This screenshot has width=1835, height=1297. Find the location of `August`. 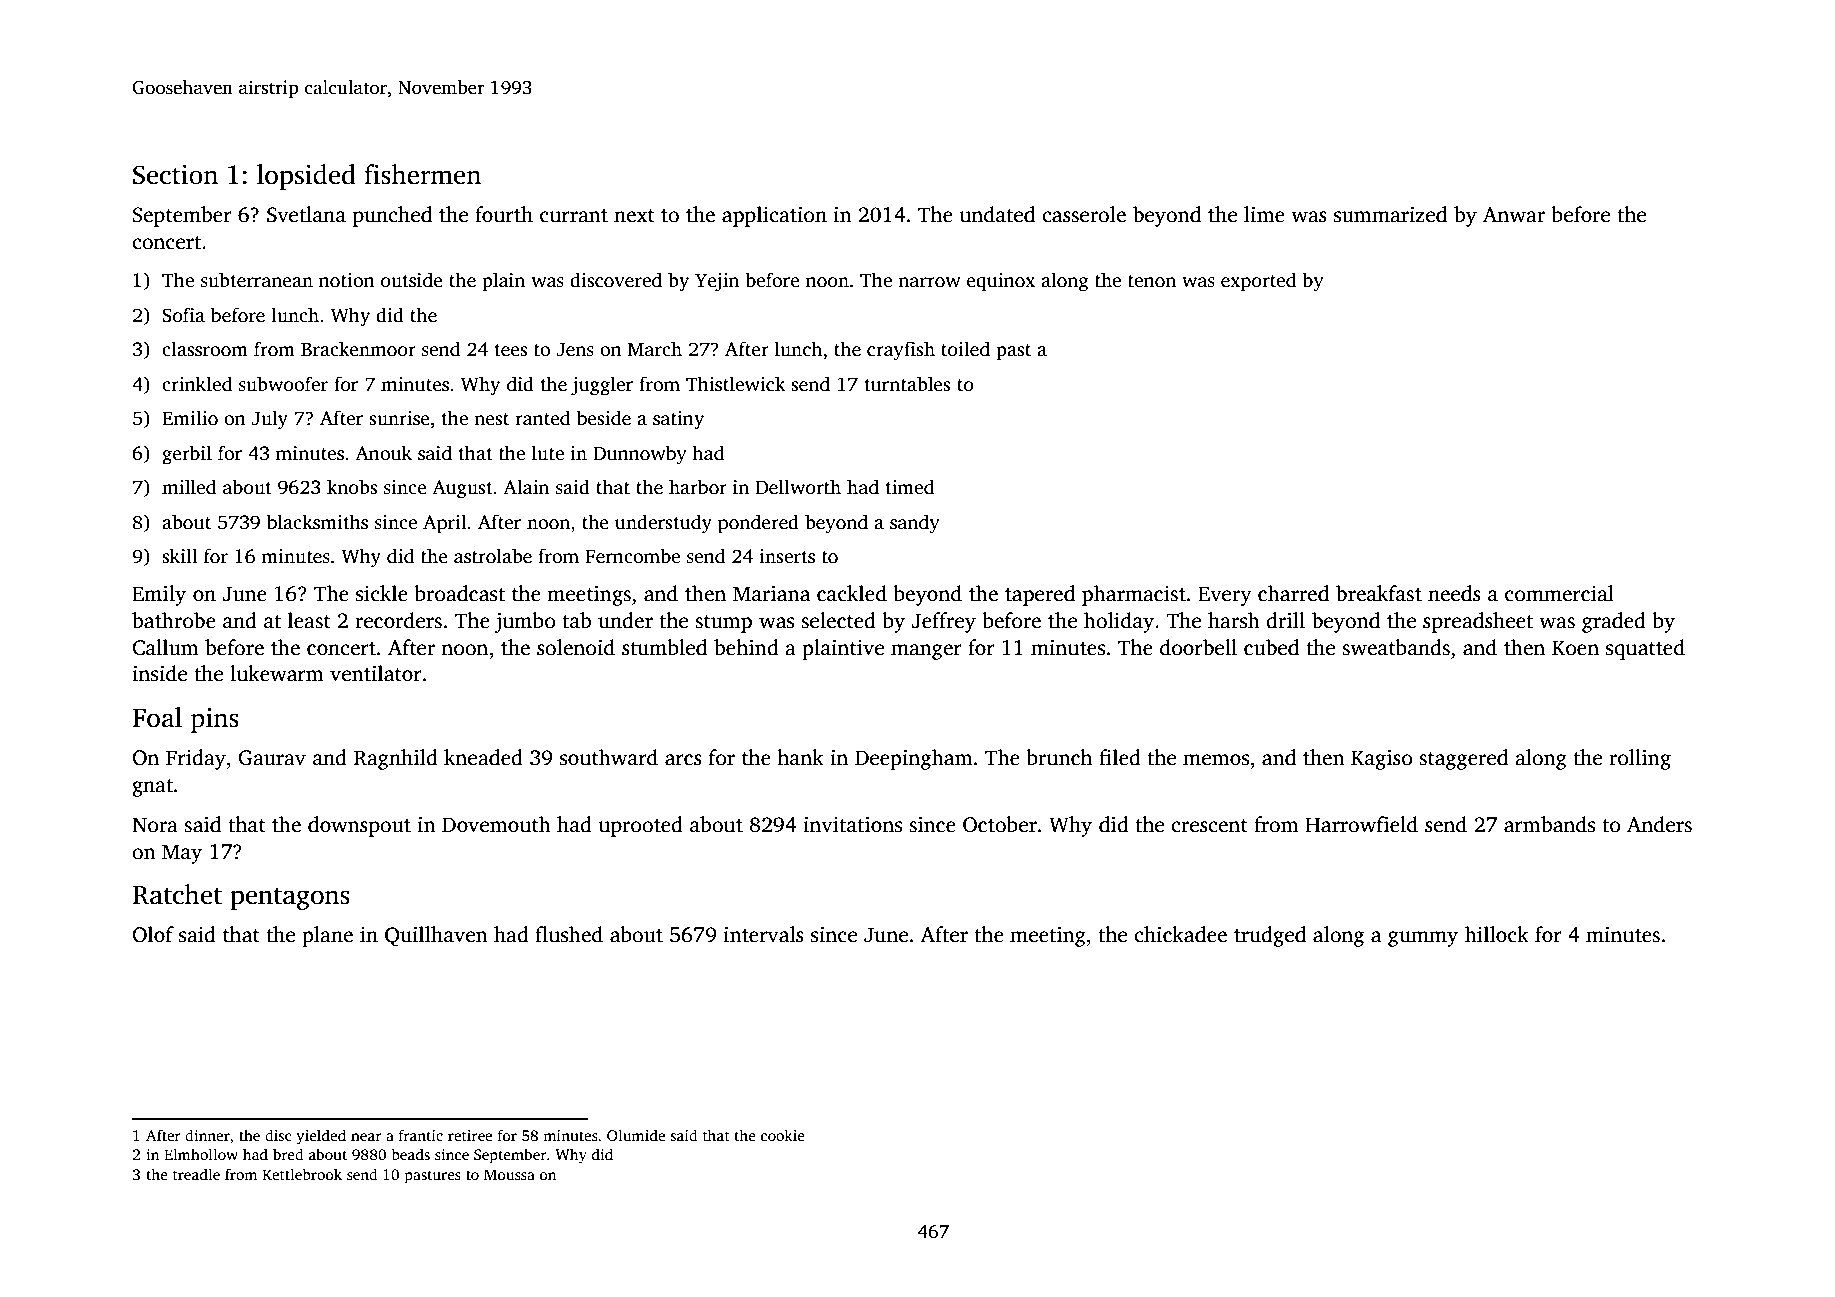

August is located at coordinates (462, 489).
